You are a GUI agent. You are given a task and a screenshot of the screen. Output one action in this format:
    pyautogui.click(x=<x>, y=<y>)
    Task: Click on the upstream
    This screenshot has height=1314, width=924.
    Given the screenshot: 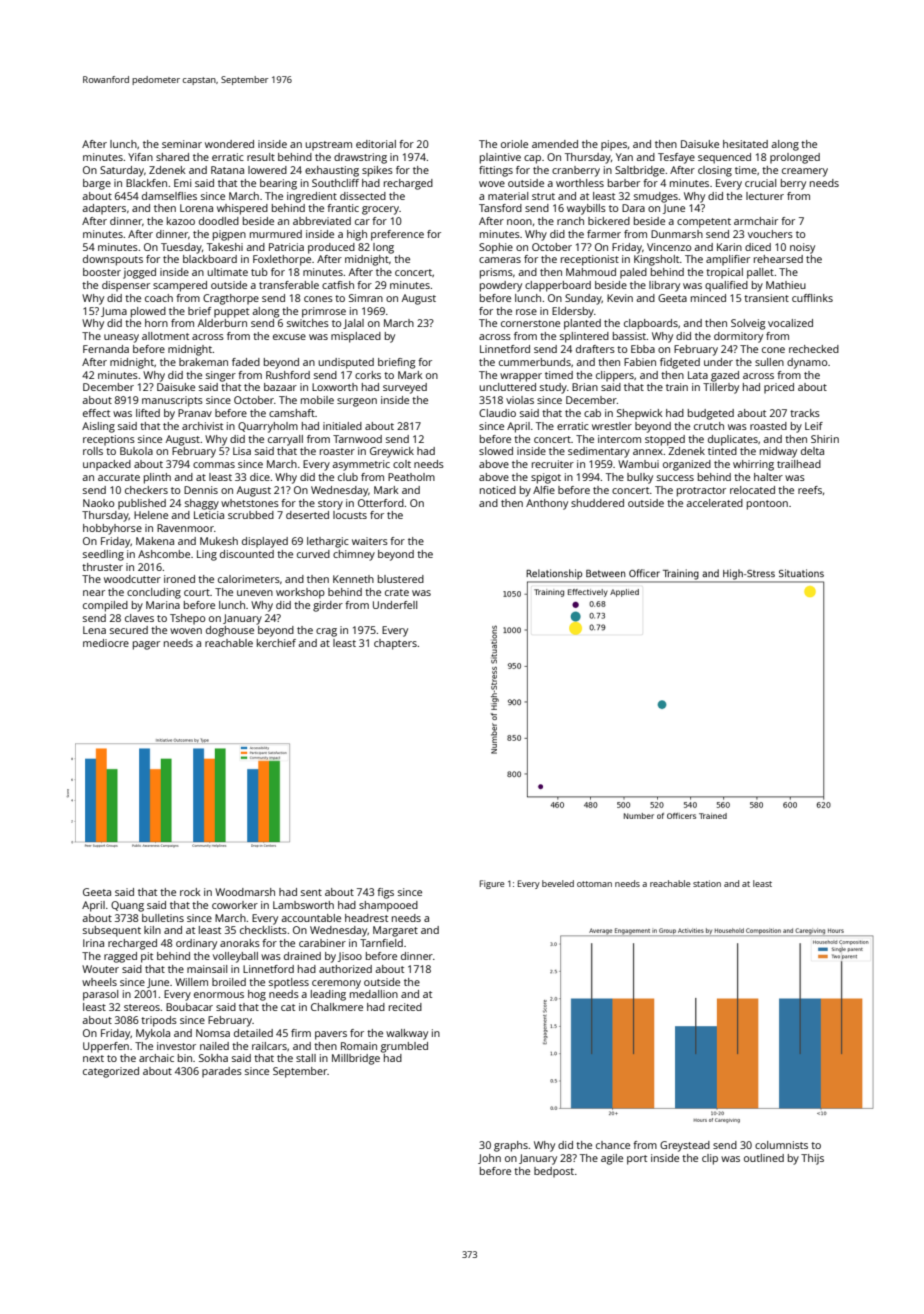 What is the action you would take?
    pyautogui.click(x=328, y=146)
